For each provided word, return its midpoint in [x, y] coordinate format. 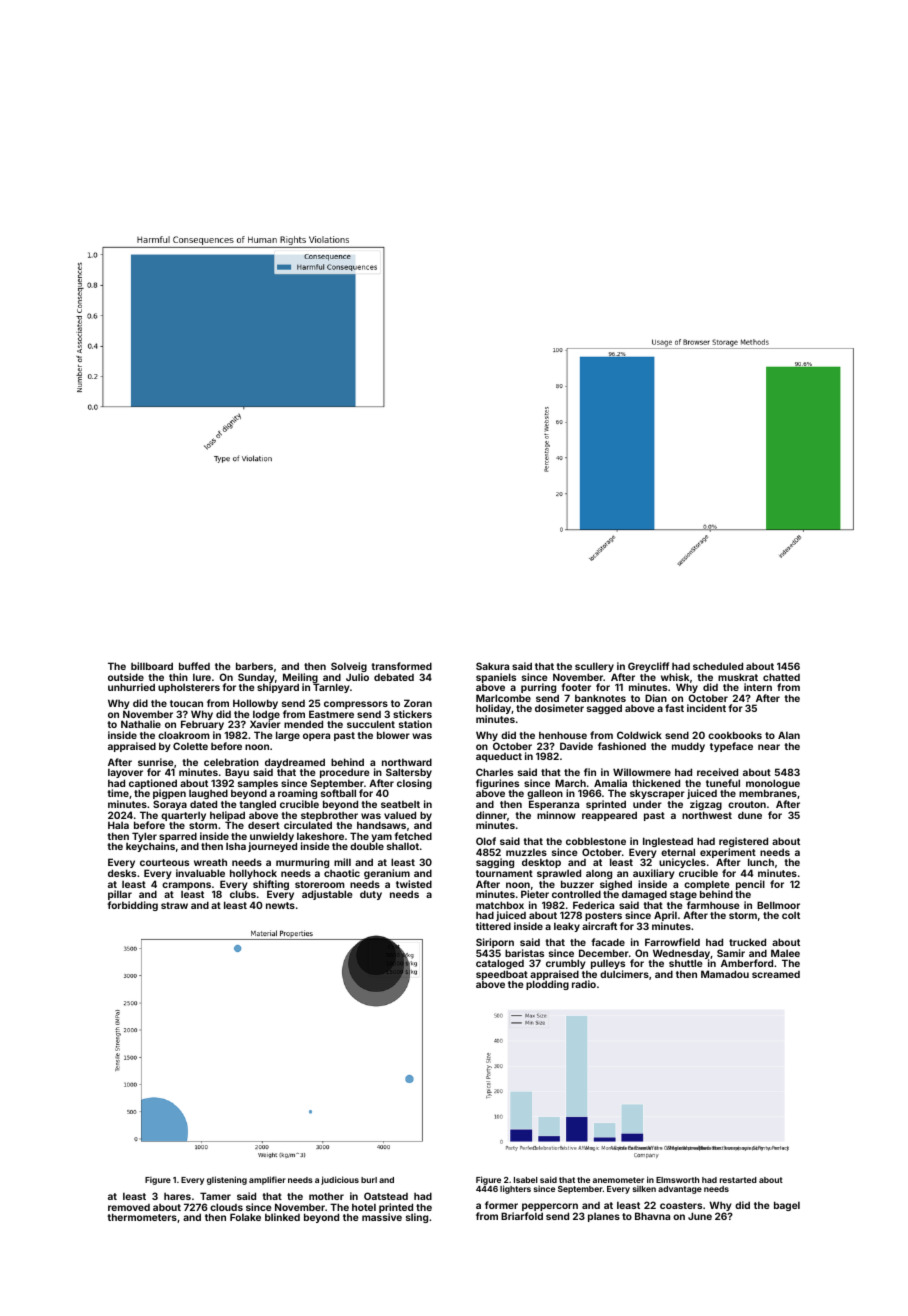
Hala [118, 825]
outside [126, 677]
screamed [776, 974]
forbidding [132, 906]
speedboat [502, 975]
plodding [547, 985]
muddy [688, 747]
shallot [403, 846]
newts [280, 905]
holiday [493, 709]
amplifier [267, 1180]
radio [584, 984]
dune [750, 815]
